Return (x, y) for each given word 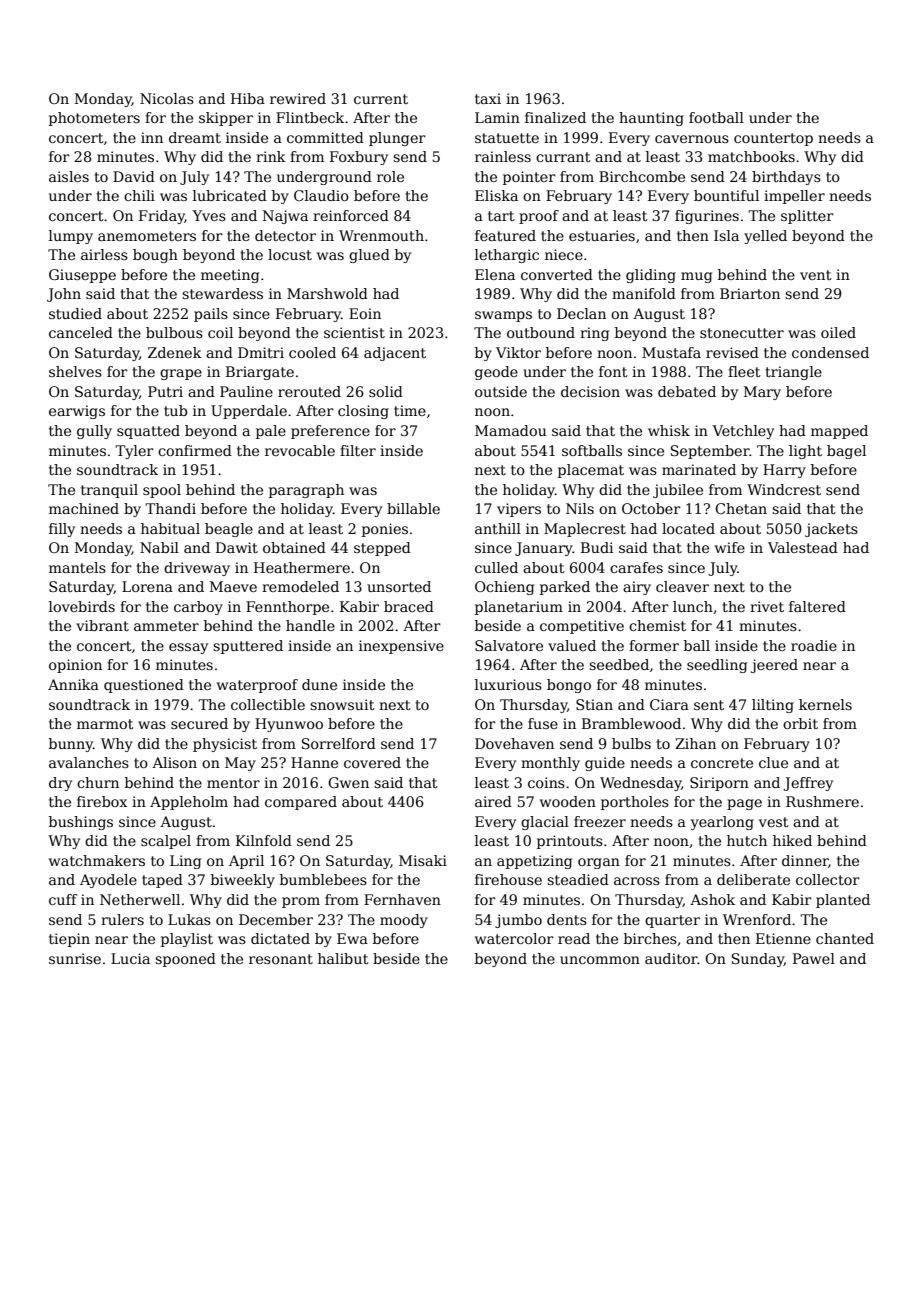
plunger (397, 139)
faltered (817, 606)
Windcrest (784, 489)
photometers (94, 119)
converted (557, 274)
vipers (519, 510)
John (64, 295)
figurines (707, 217)
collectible (268, 704)
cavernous (692, 139)
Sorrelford (339, 743)
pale (271, 432)
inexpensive (401, 647)
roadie (814, 645)
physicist (225, 745)
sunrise (75, 958)
